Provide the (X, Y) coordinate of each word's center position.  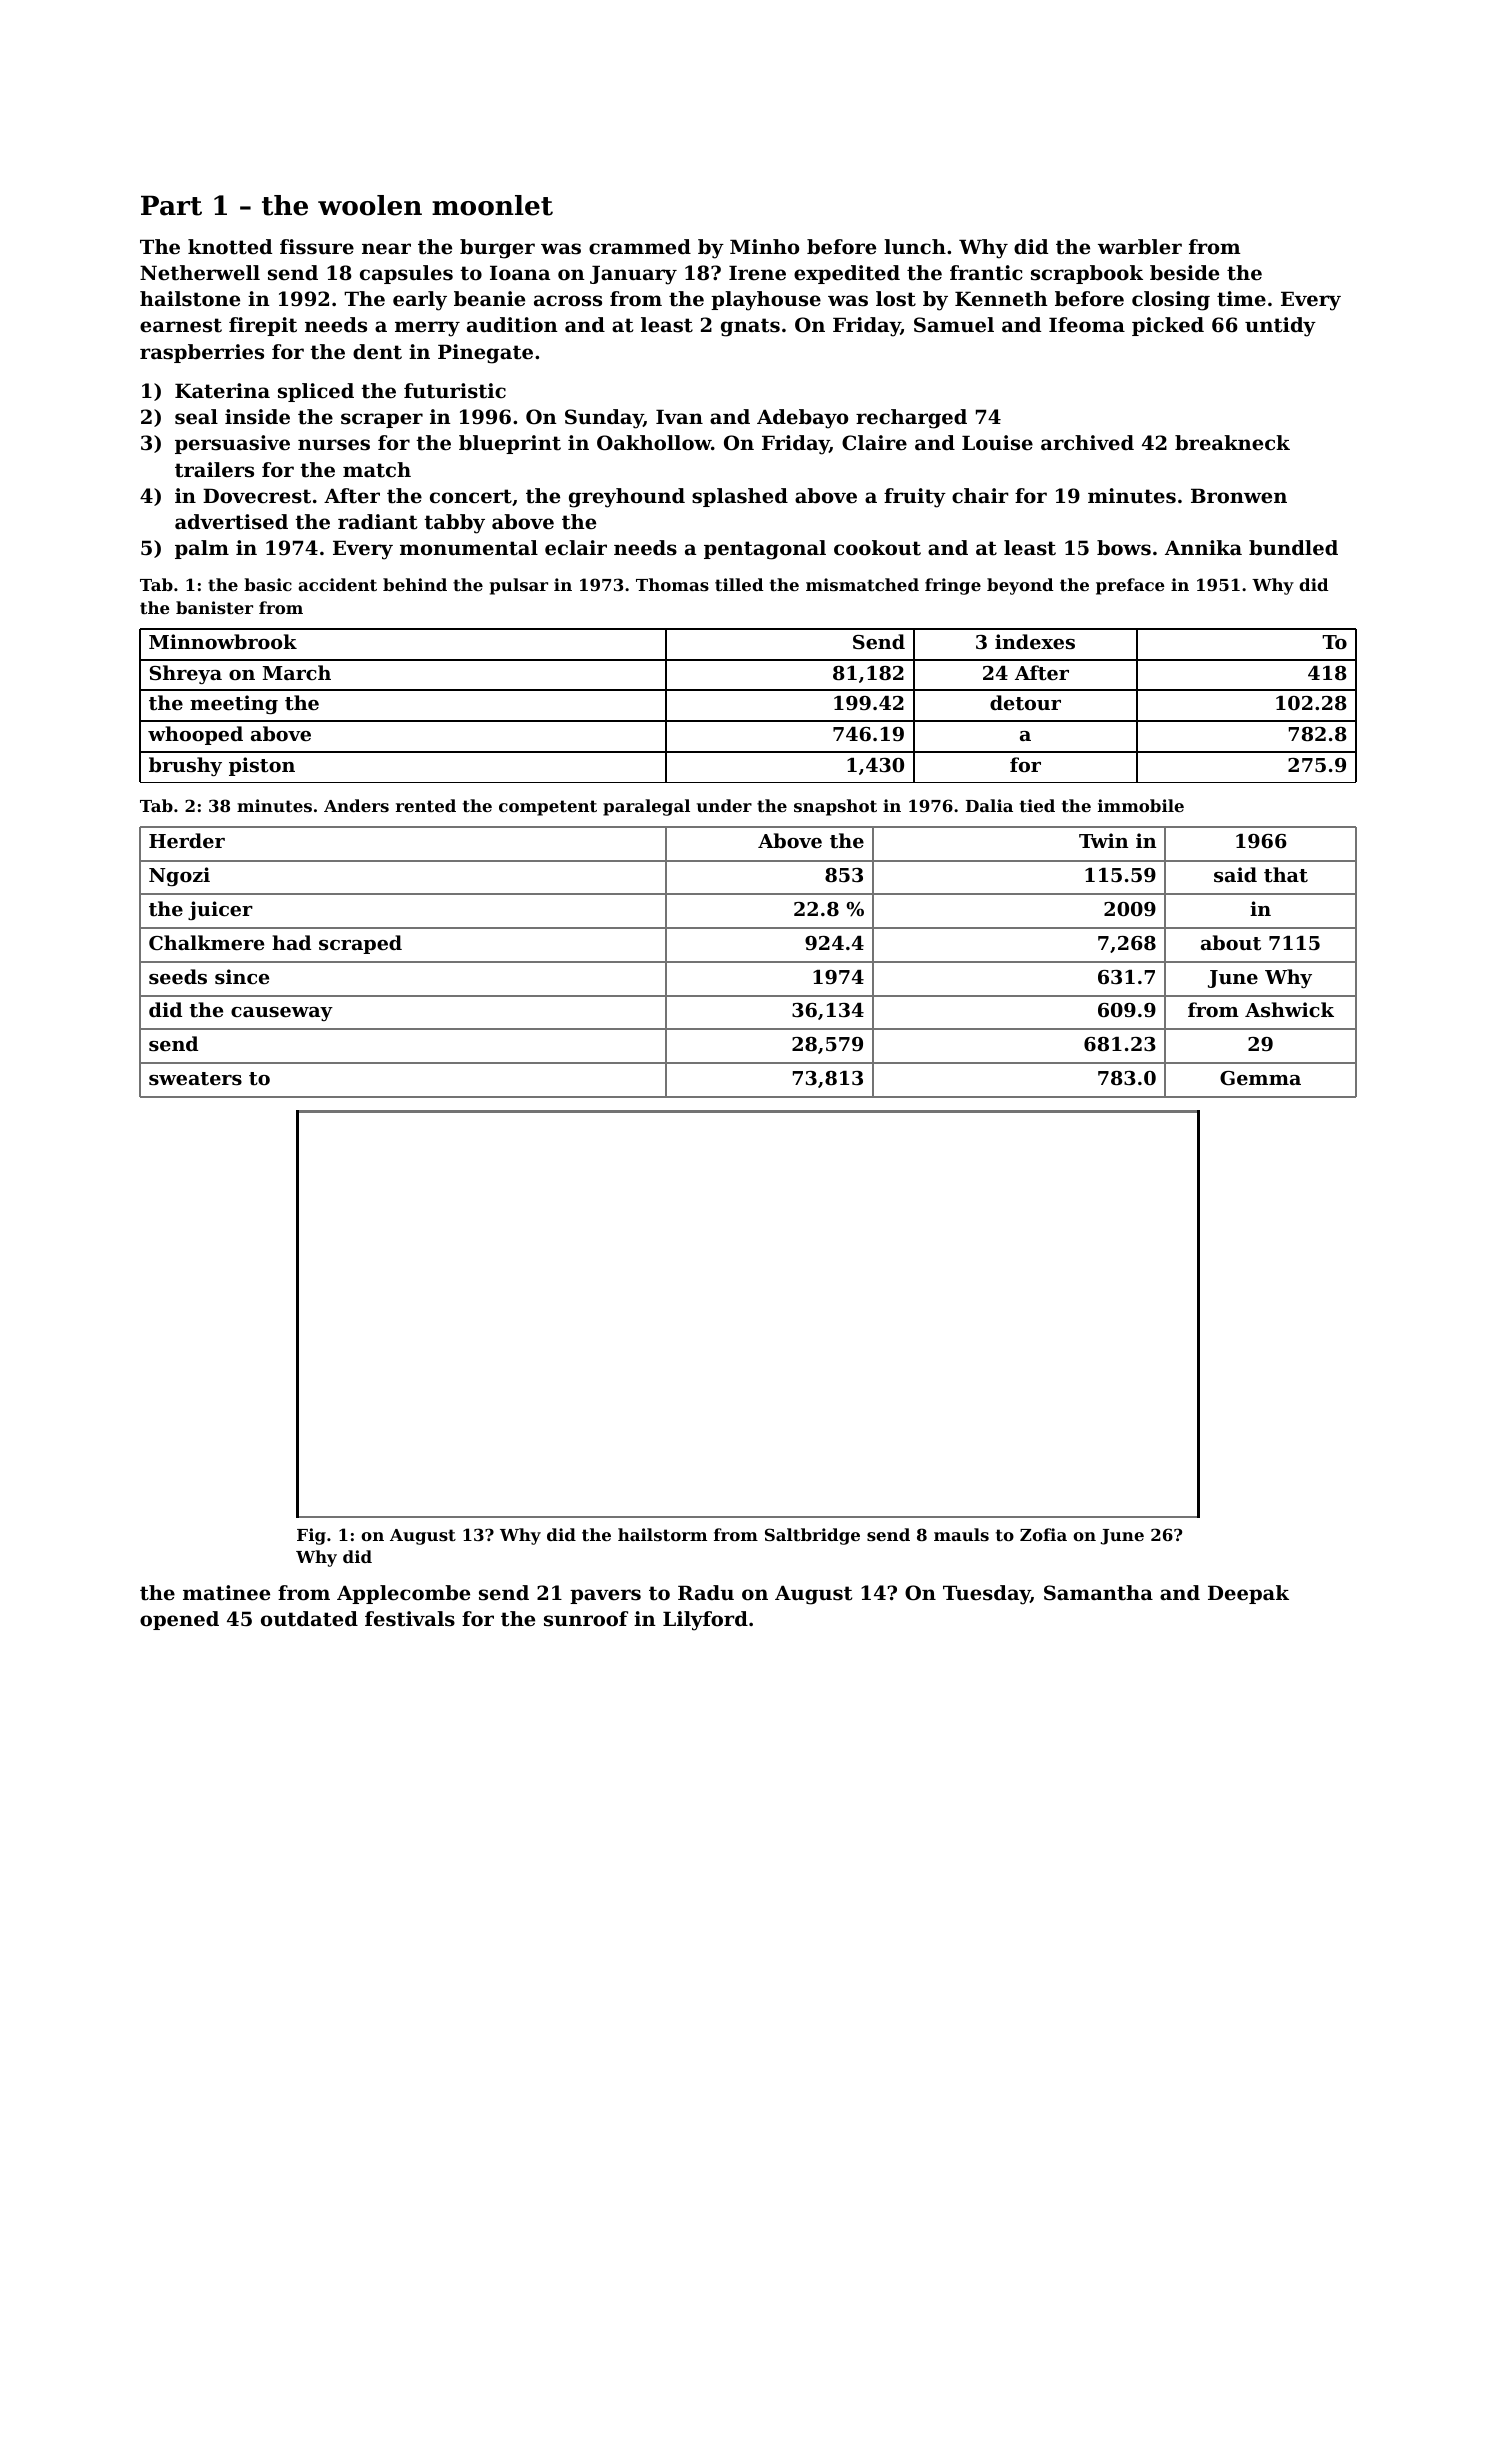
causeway (282, 1014)
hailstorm (662, 1534)
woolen (370, 205)
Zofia (1043, 1534)
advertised (231, 522)
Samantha (1098, 1593)
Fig (311, 1536)
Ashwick (1289, 1010)
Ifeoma (1087, 325)
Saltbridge (812, 1536)
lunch (915, 246)
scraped (360, 944)
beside (1184, 273)
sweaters (195, 1079)
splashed (740, 497)
